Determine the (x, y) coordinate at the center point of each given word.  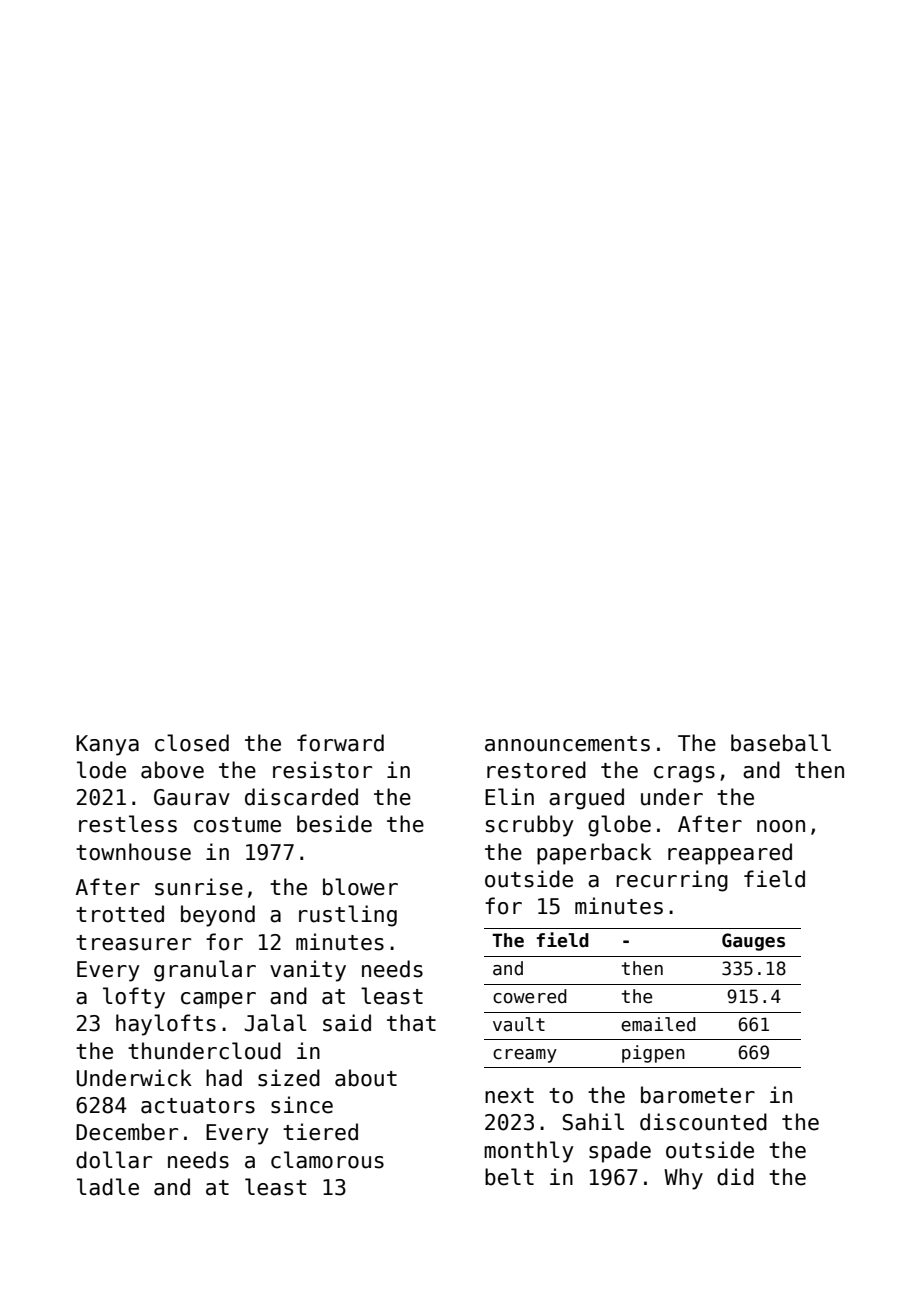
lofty (134, 998)
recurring (672, 881)
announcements (567, 744)
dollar (114, 1160)
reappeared (730, 854)
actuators (198, 1106)
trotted (120, 914)
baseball (781, 743)
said (347, 1023)
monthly (529, 1152)
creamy (525, 1056)
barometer (698, 1095)
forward (340, 743)
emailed (658, 1024)
